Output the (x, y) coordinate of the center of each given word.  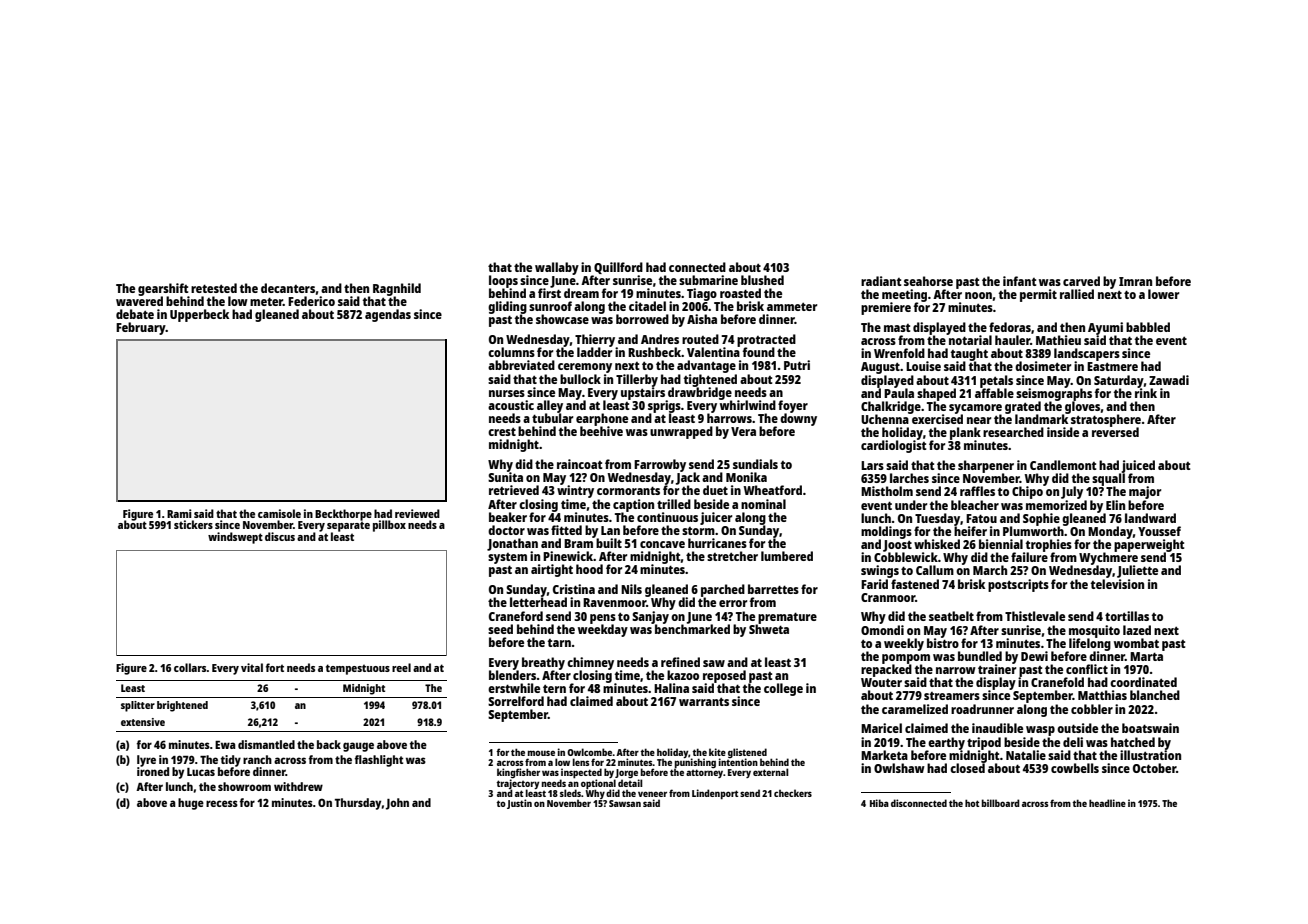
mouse (541, 753)
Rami (179, 513)
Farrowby (660, 466)
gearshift (163, 289)
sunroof (550, 306)
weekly (904, 644)
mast (897, 328)
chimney (590, 663)
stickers (193, 524)
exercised (937, 419)
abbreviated (521, 365)
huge (191, 804)
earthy (946, 743)
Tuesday (937, 519)
